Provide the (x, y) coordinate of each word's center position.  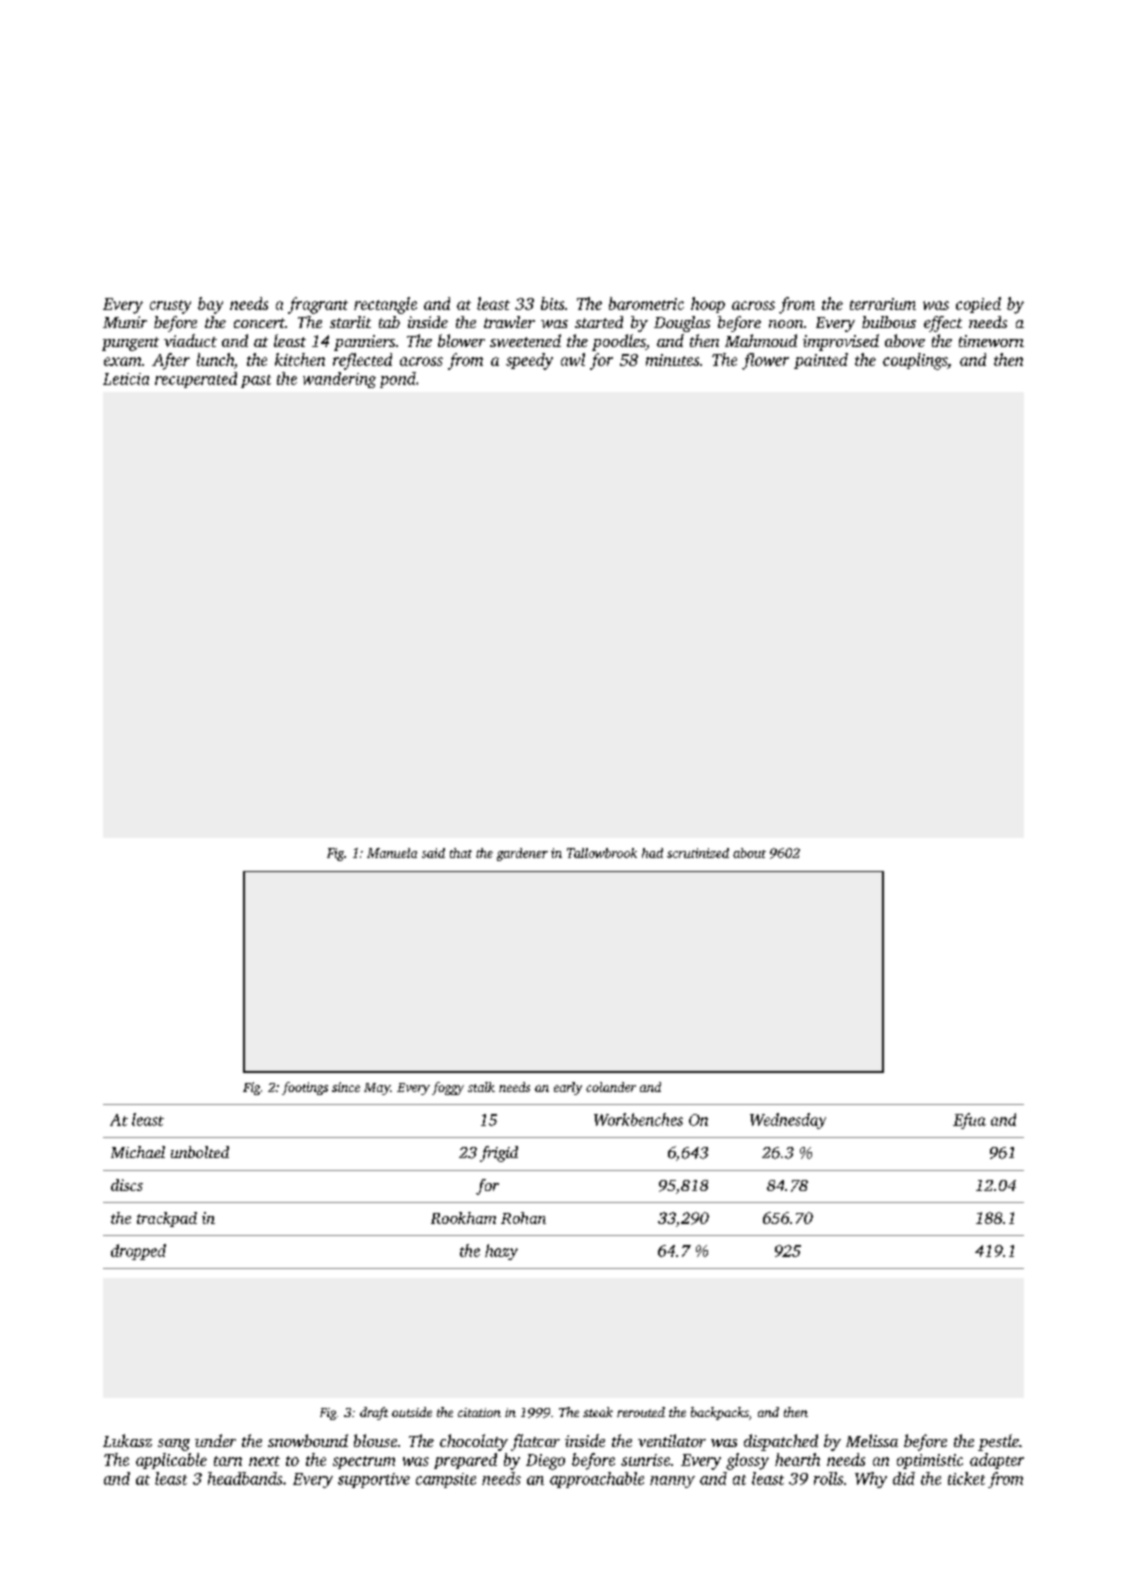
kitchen (300, 359)
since (346, 1087)
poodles (619, 342)
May (377, 1089)
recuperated (196, 380)
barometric (646, 303)
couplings (915, 361)
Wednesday (788, 1121)
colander (611, 1087)
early (568, 1088)
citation (479, 1412)
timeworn (991, 341)
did (904, 1478)
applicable (171, 1461)
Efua (969, 1121)
